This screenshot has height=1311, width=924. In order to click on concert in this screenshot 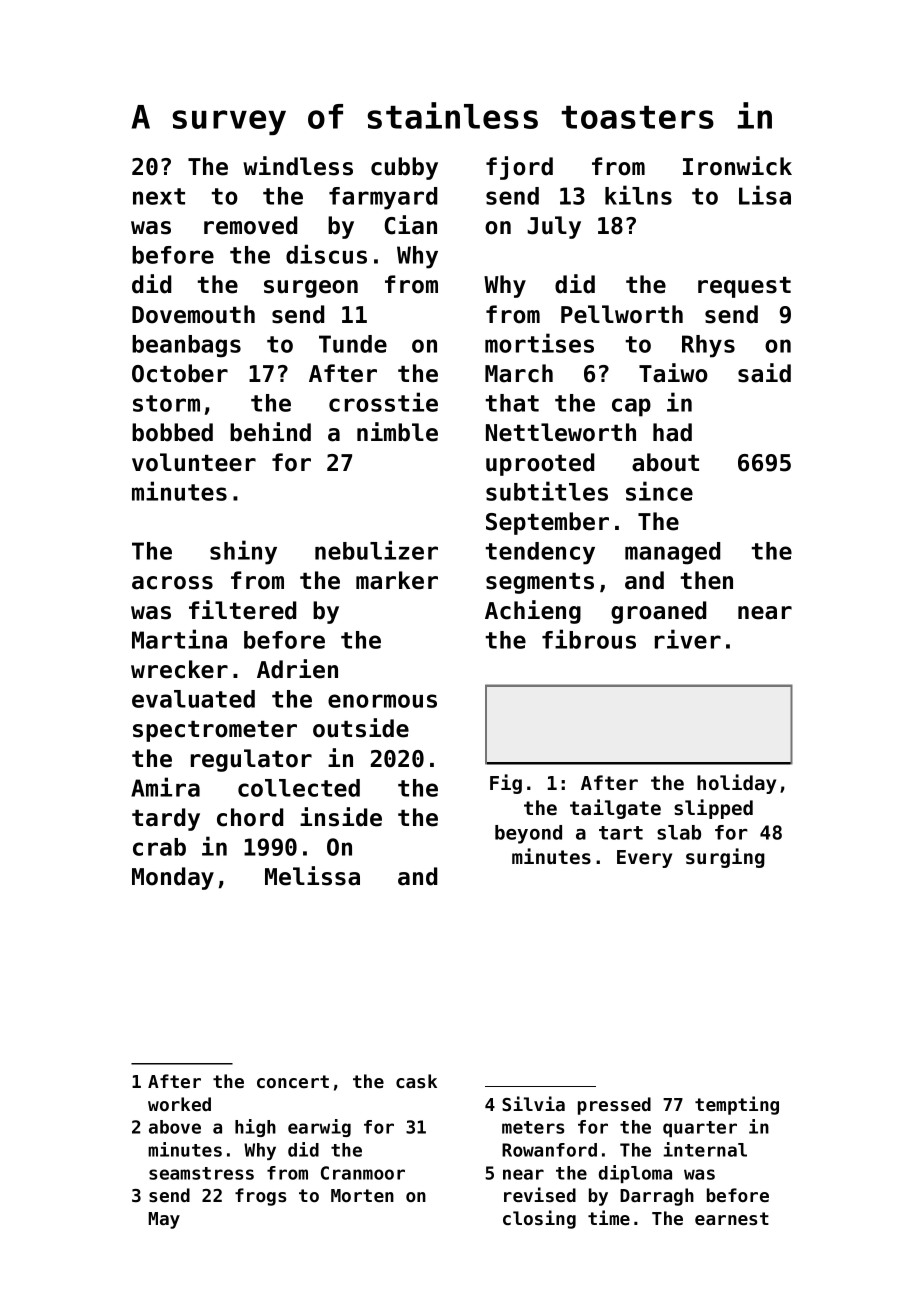, I will do `click(293, 1081)`.
